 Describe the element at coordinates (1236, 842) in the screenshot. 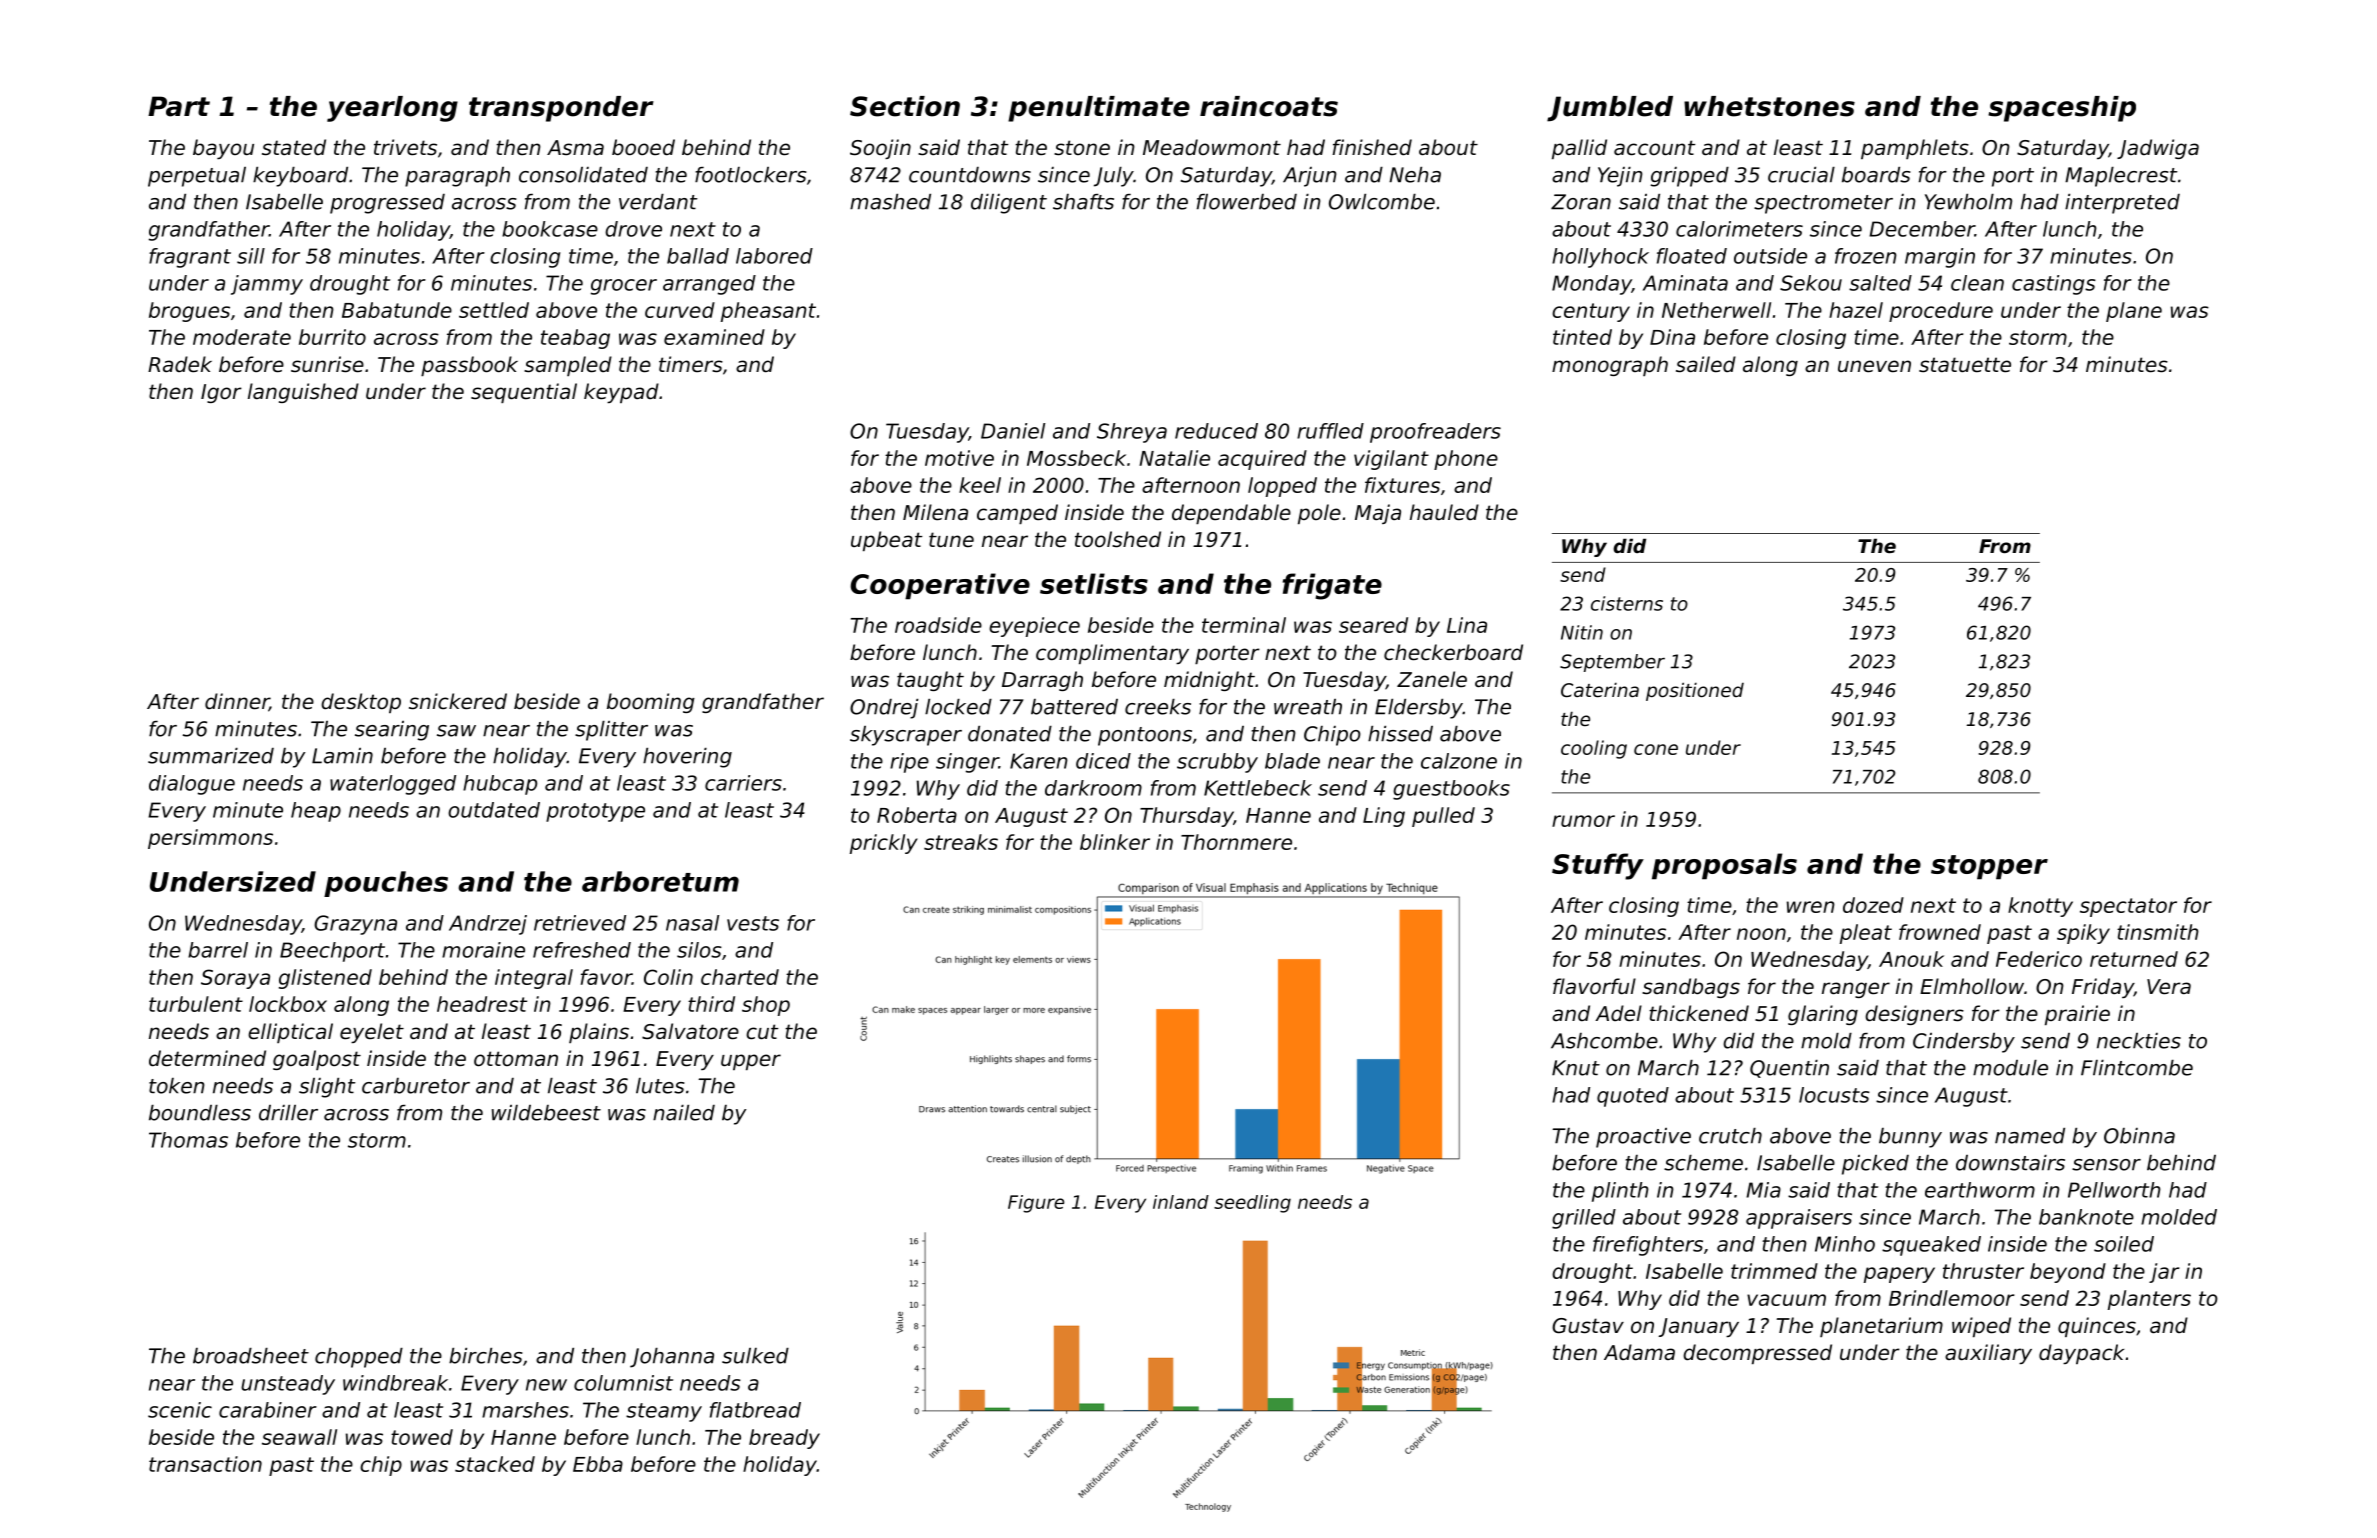

I see `Thornmere` at that location.
